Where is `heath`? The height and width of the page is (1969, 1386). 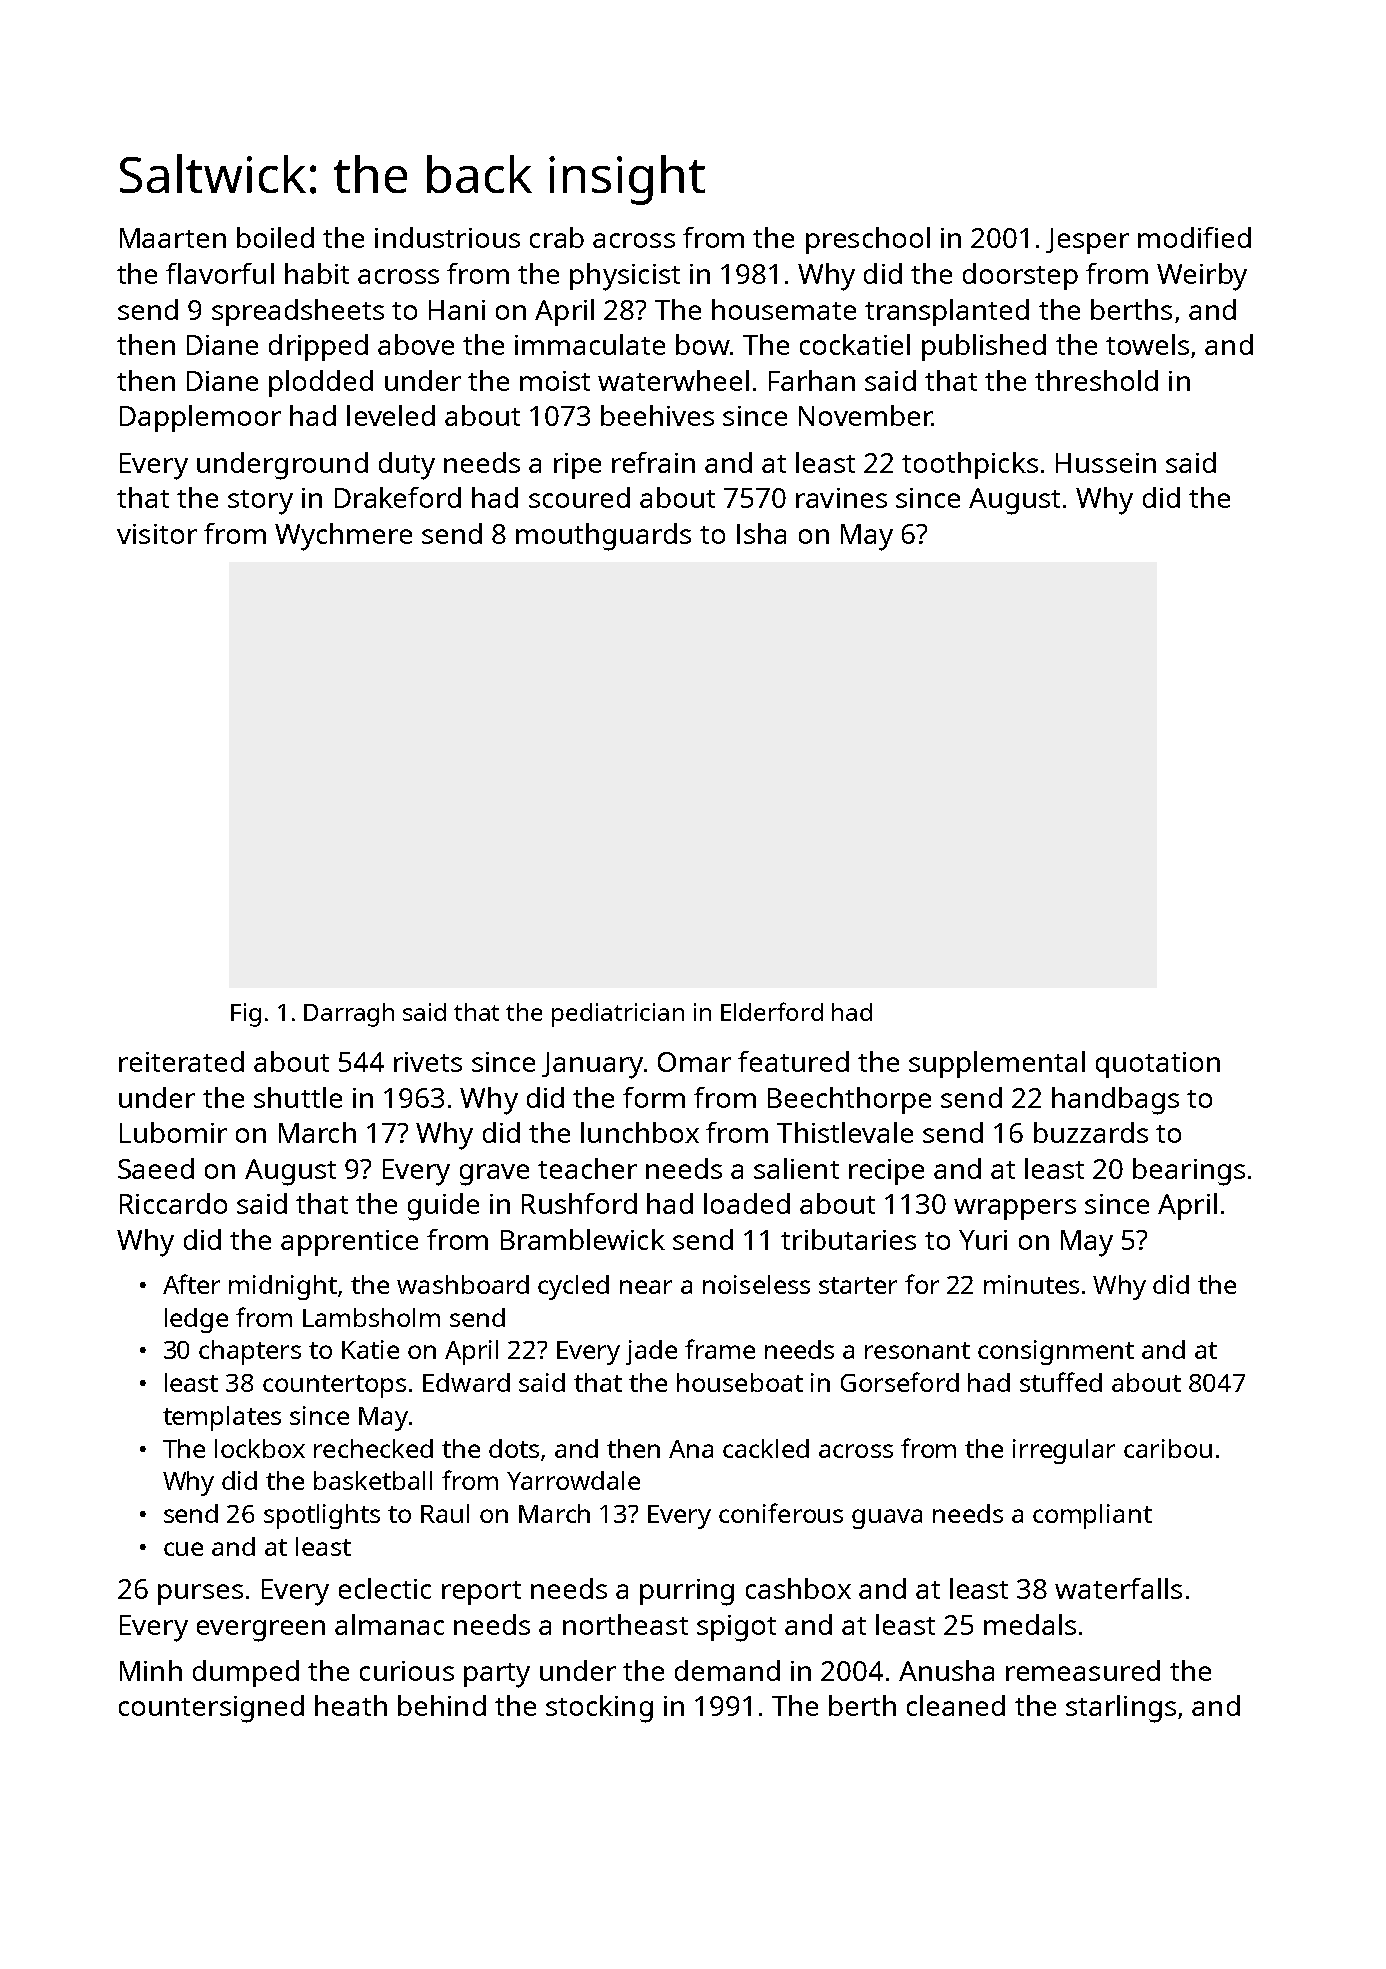
heath is located at coordinates (351, 1705).
